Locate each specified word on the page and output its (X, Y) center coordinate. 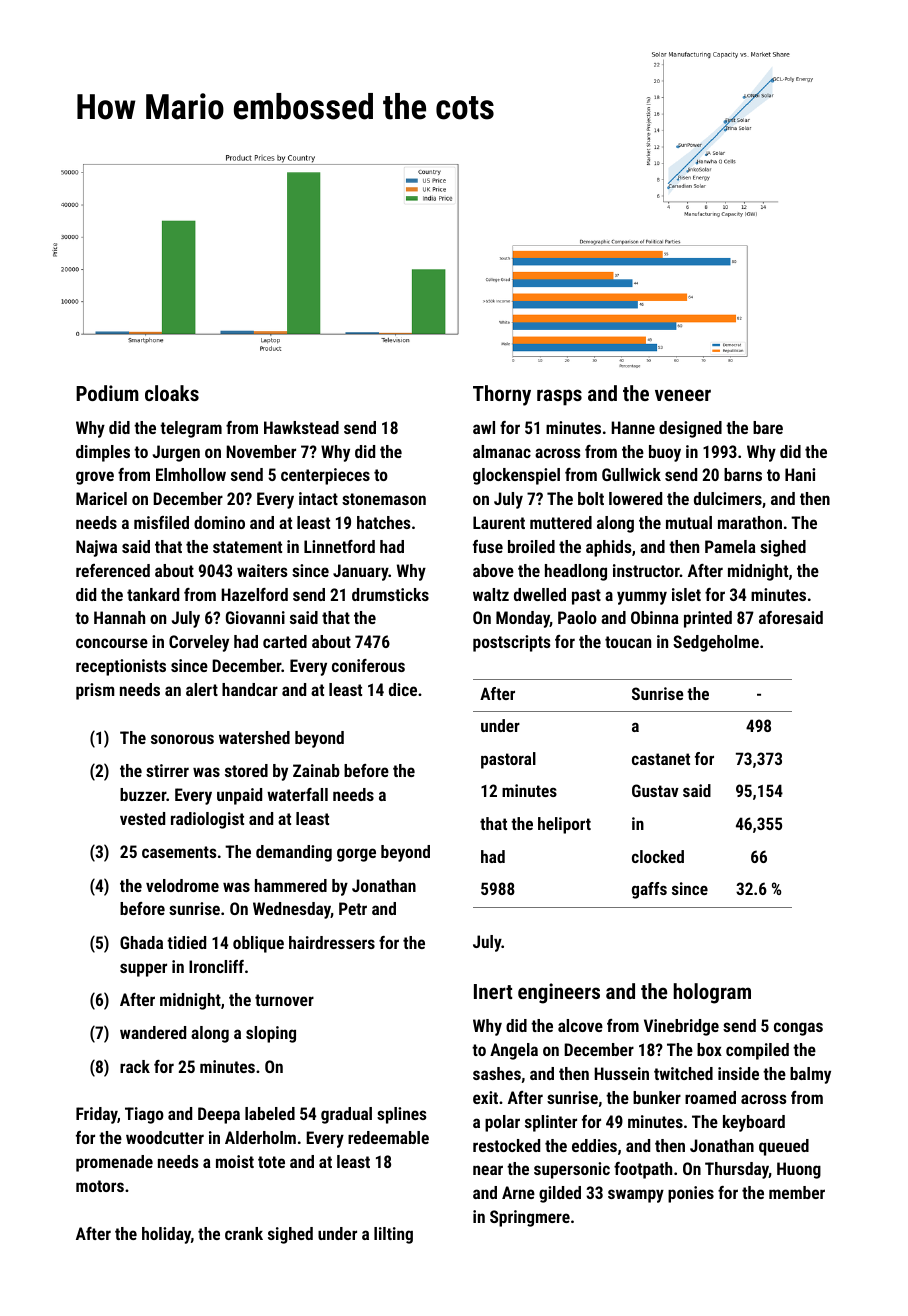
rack (135, 1066)
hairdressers (332, 942)
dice (403, 689)
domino (219, 522)
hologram (712, 993)
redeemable (388, 1137)
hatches (384, 522)
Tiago (144, 1115)
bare (768, 427)
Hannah (119, 617)
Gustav (655, 790)
